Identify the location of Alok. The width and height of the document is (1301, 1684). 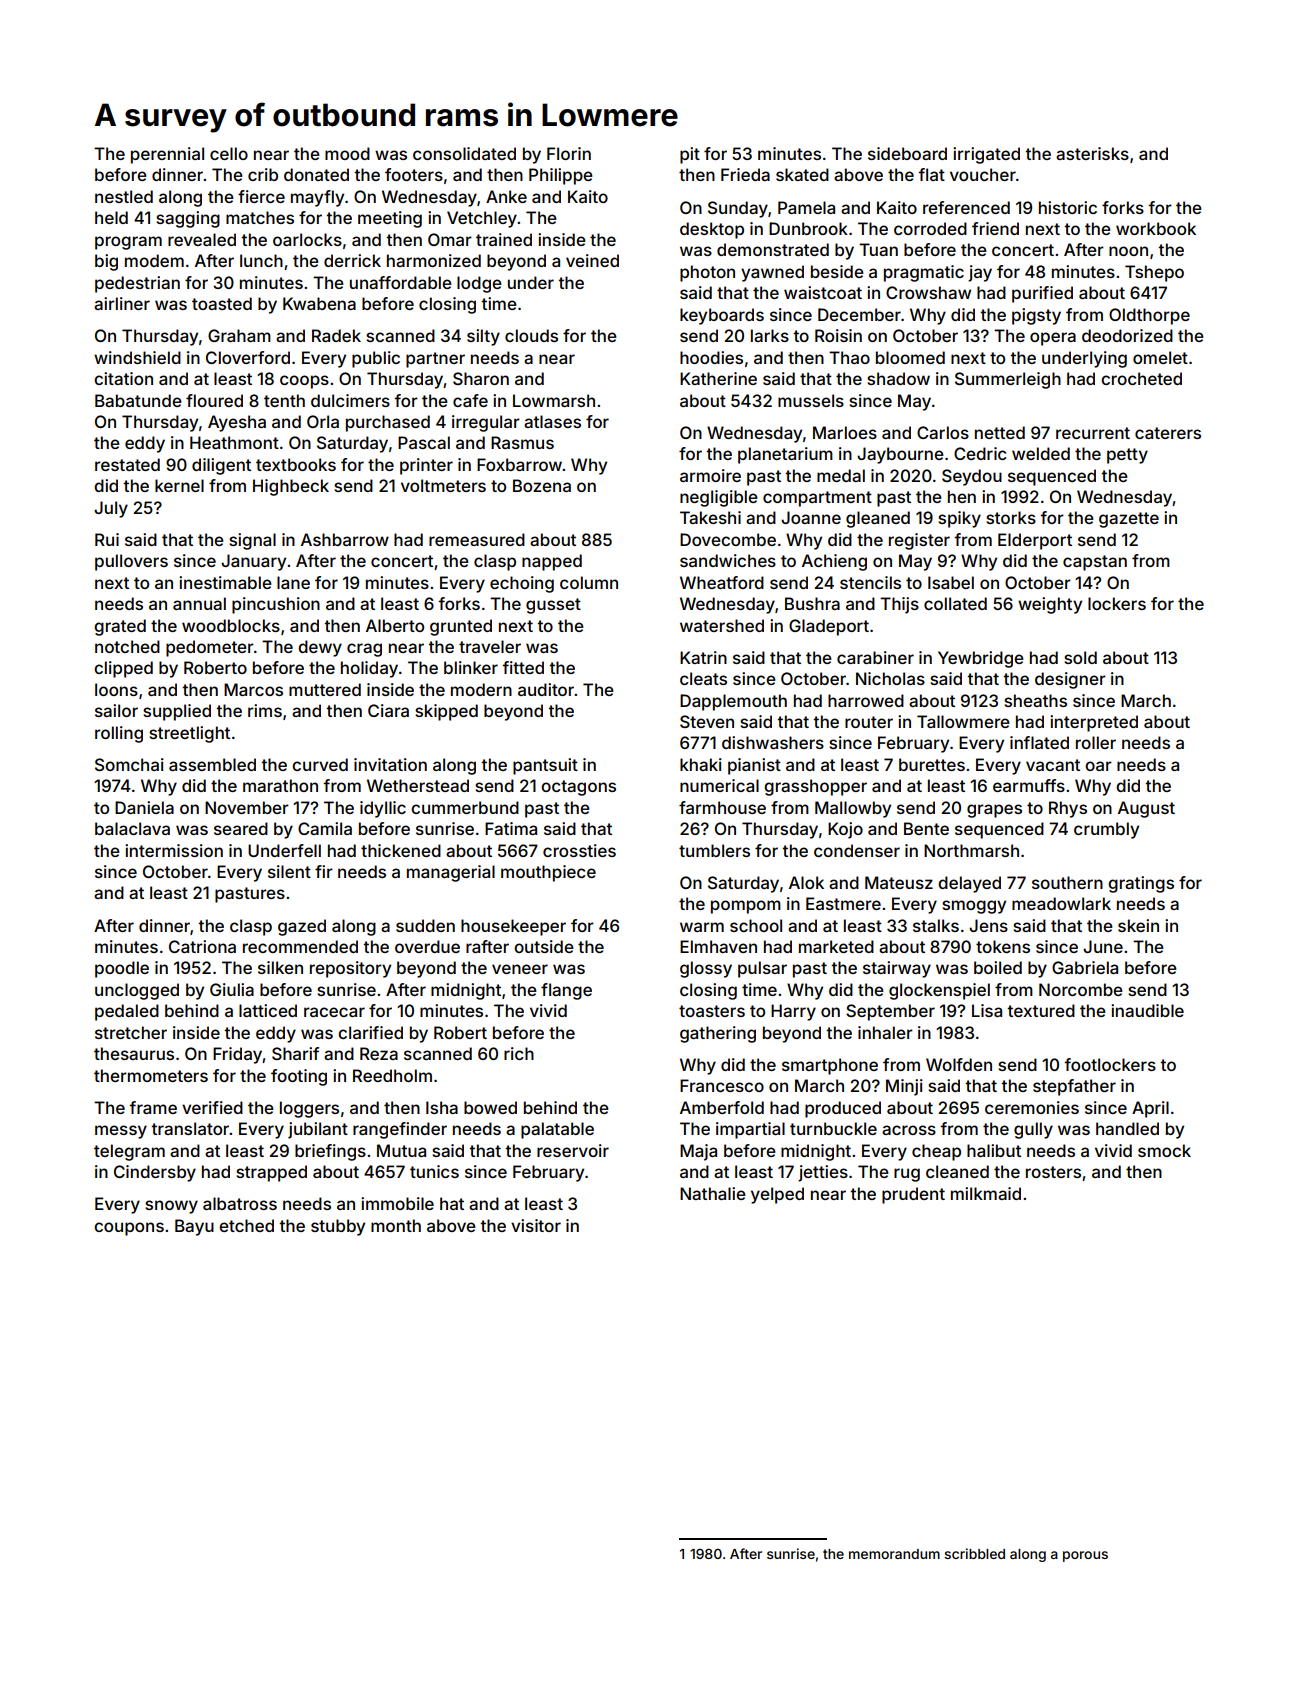
(806, 882).
